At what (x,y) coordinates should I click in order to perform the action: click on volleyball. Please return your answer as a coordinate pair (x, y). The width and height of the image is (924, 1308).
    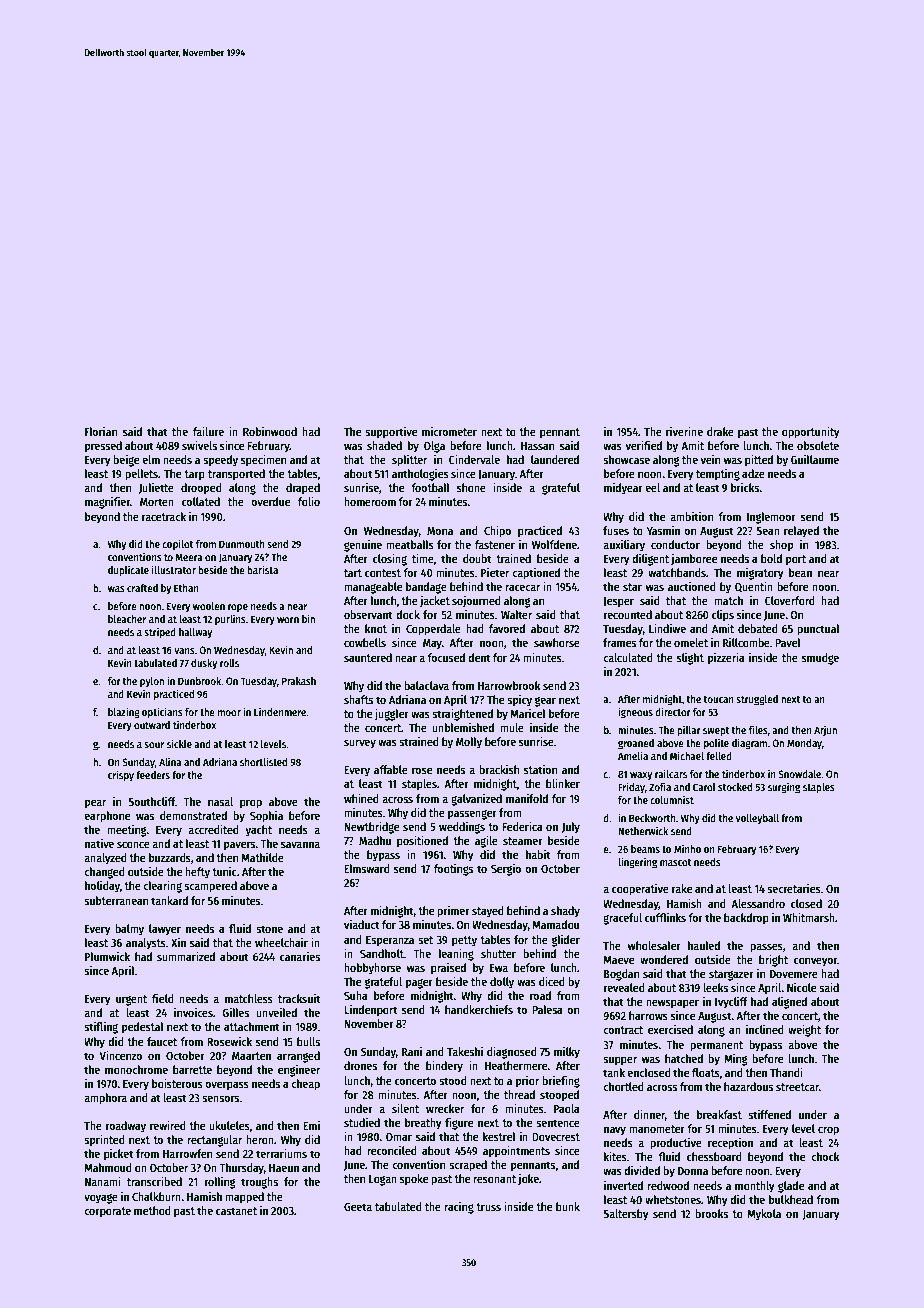
    Looking at the image, I should click on (757, 819).
